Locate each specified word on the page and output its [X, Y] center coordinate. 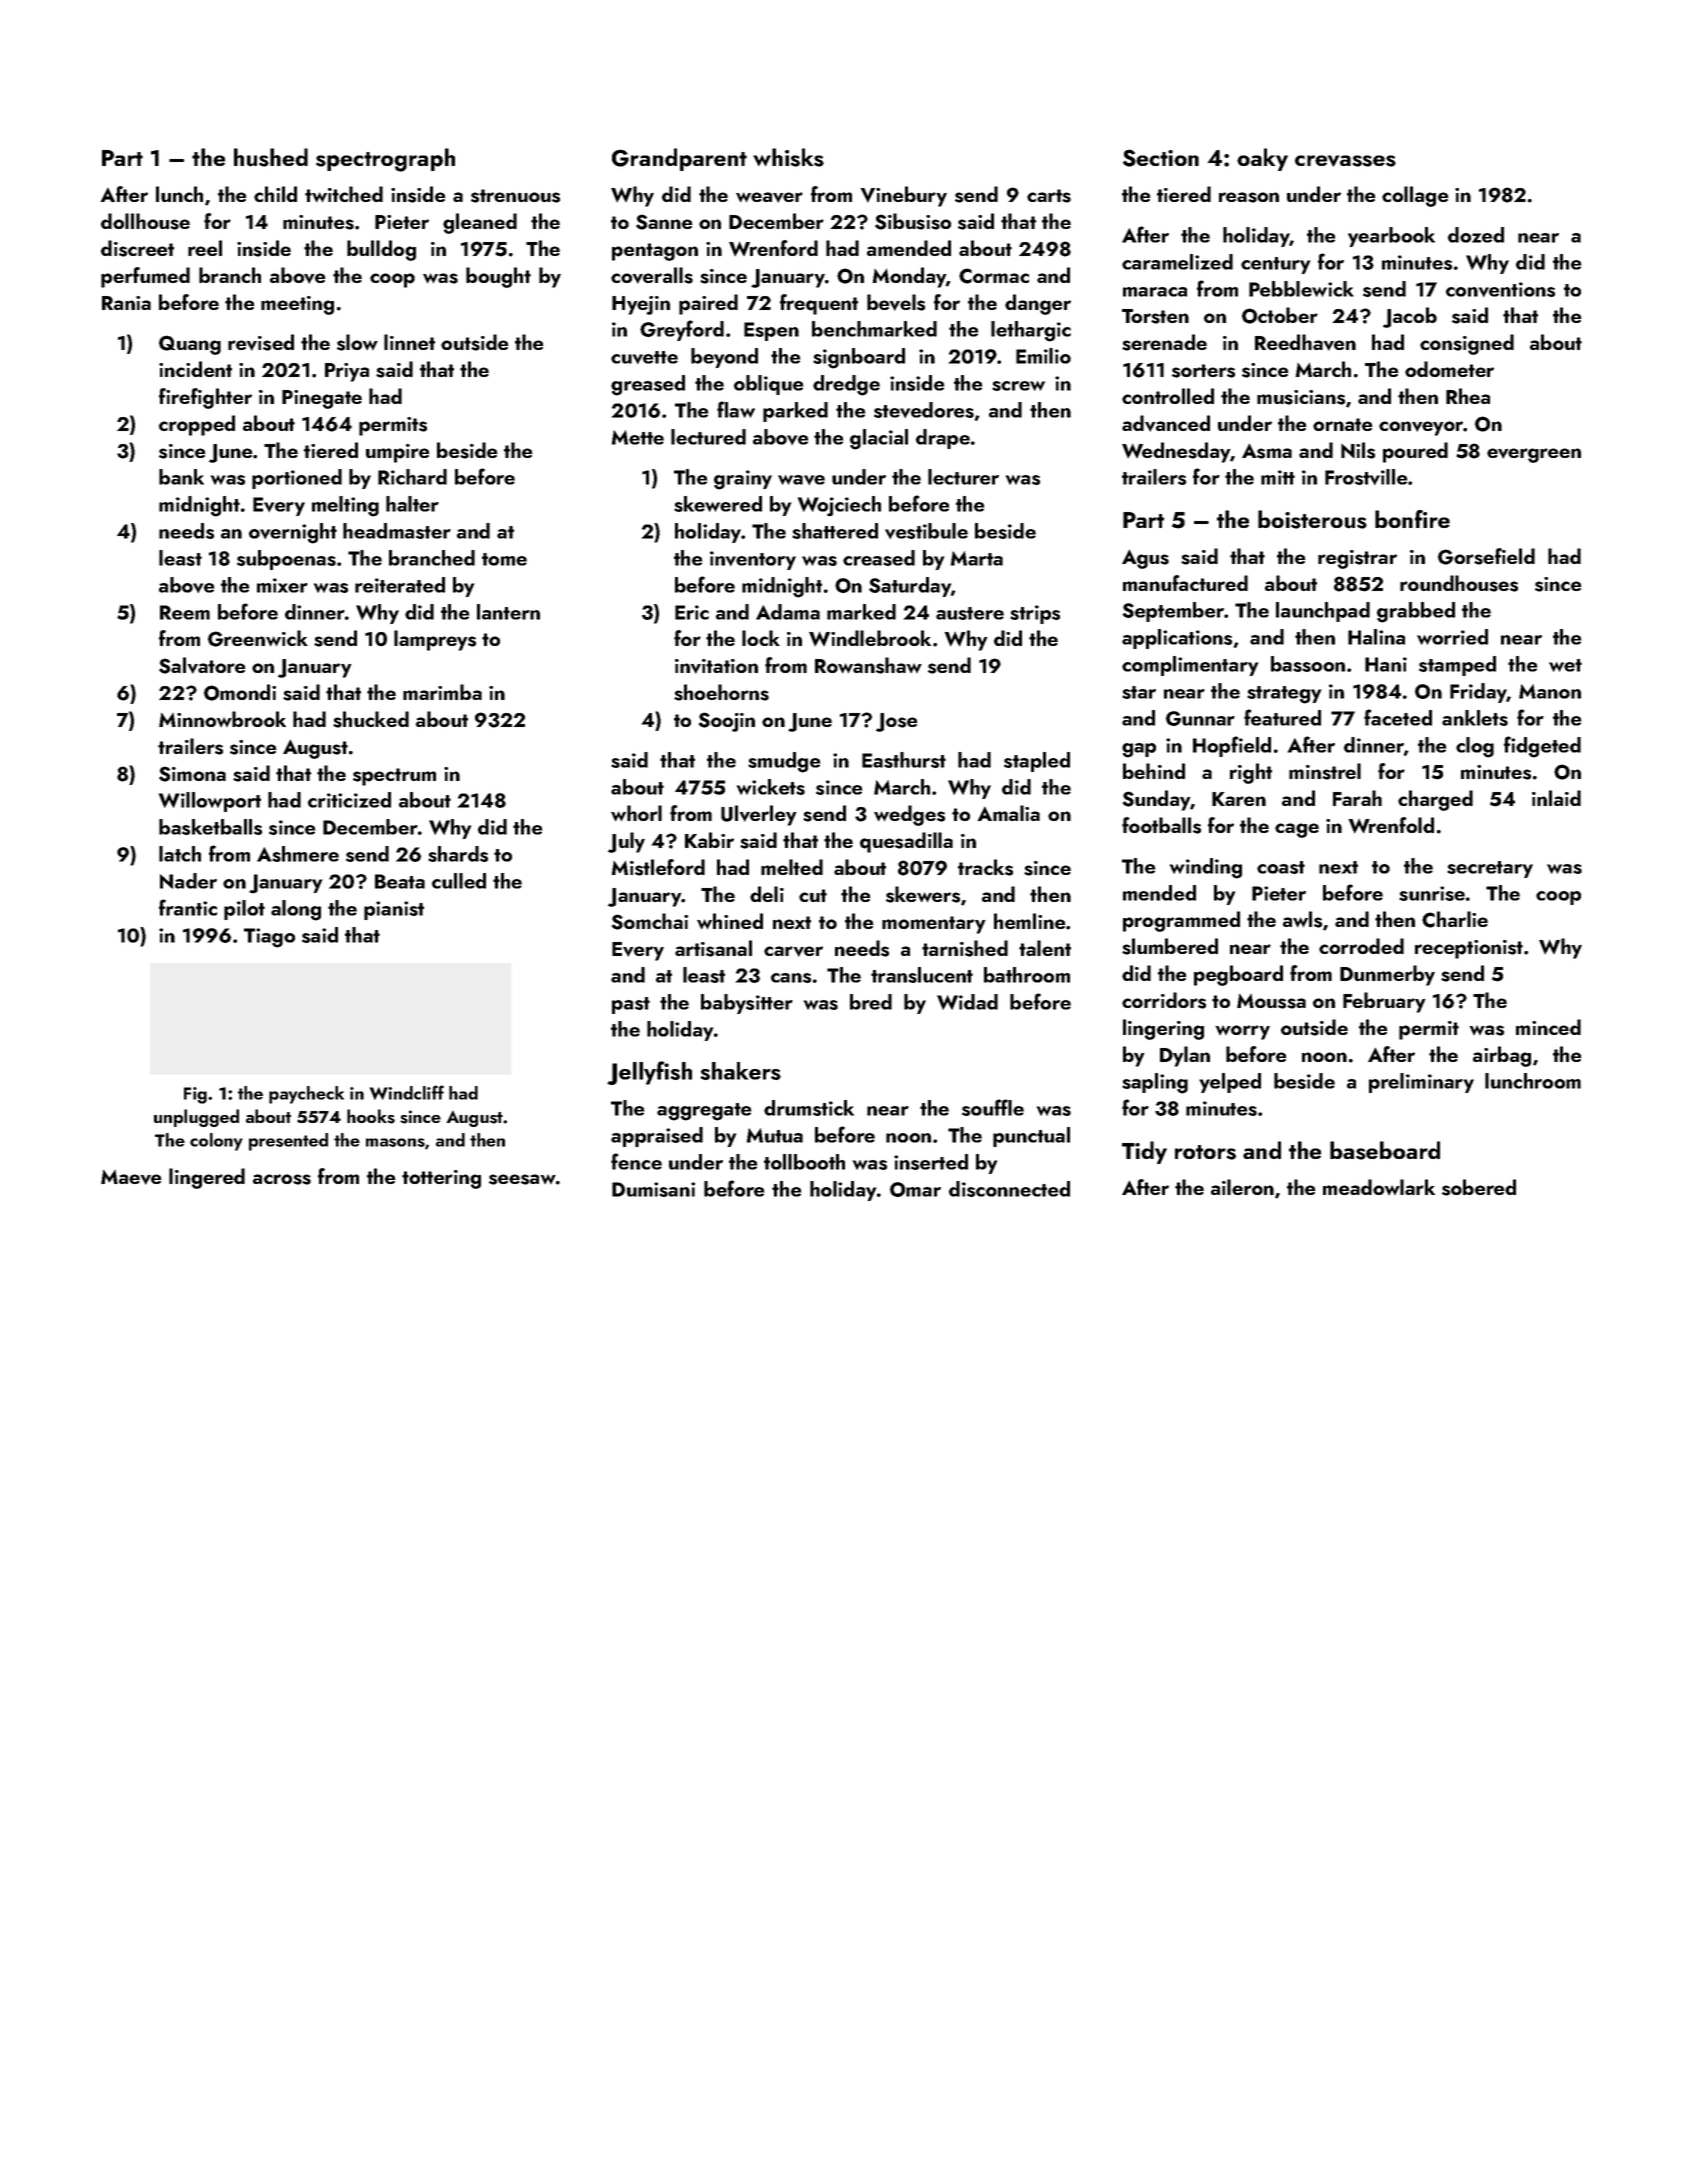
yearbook [1391, 237]
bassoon [1308, 664]
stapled [1037, 762]
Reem [185, 612]
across [282, 1179]
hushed [271, 157]
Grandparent [679, 159]
